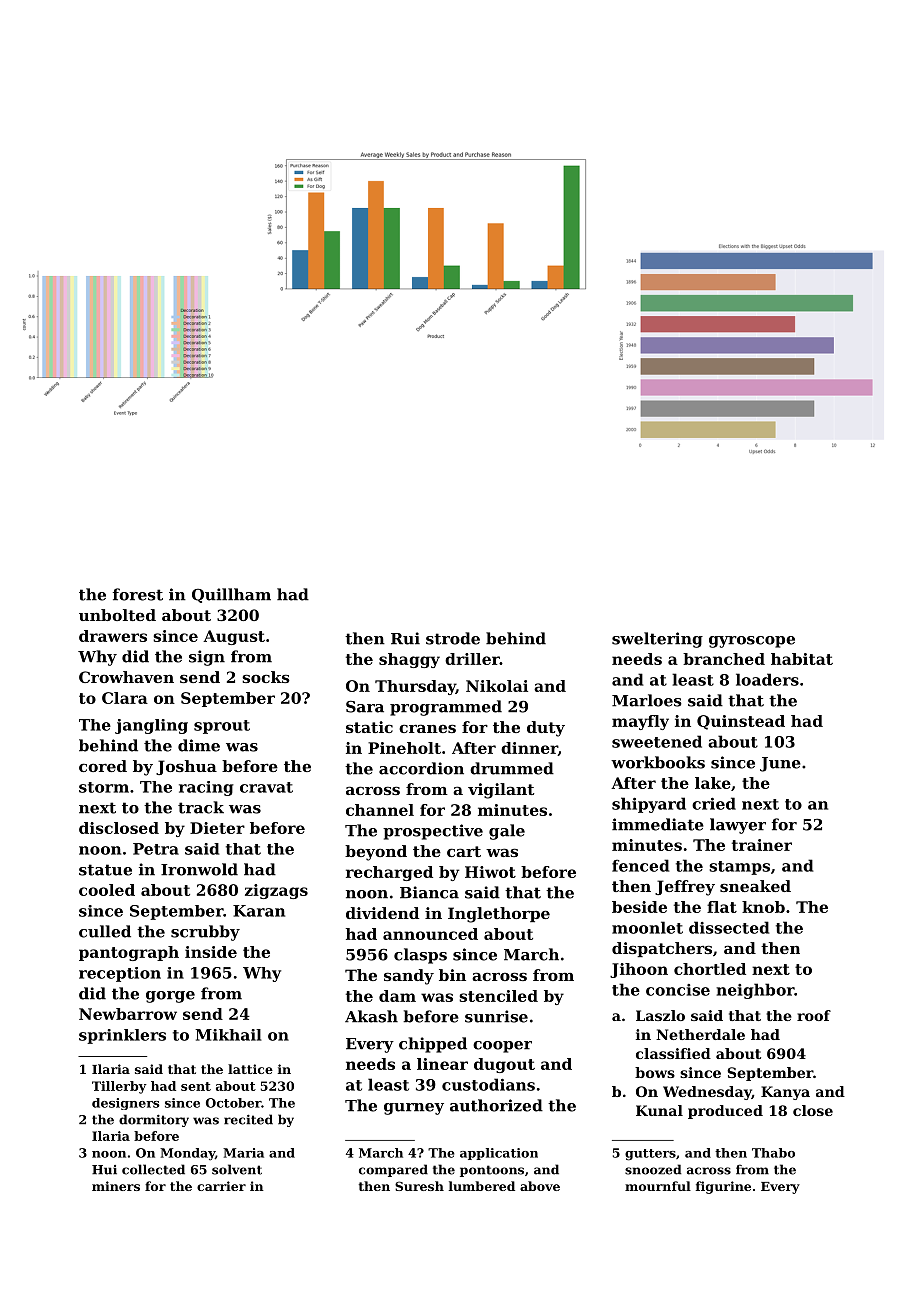 The height and width of the image is (1308, 924). What do you see at coordinates (490, 872) in the image?
I see `Hiwot` at bounding box center [490, 872].
